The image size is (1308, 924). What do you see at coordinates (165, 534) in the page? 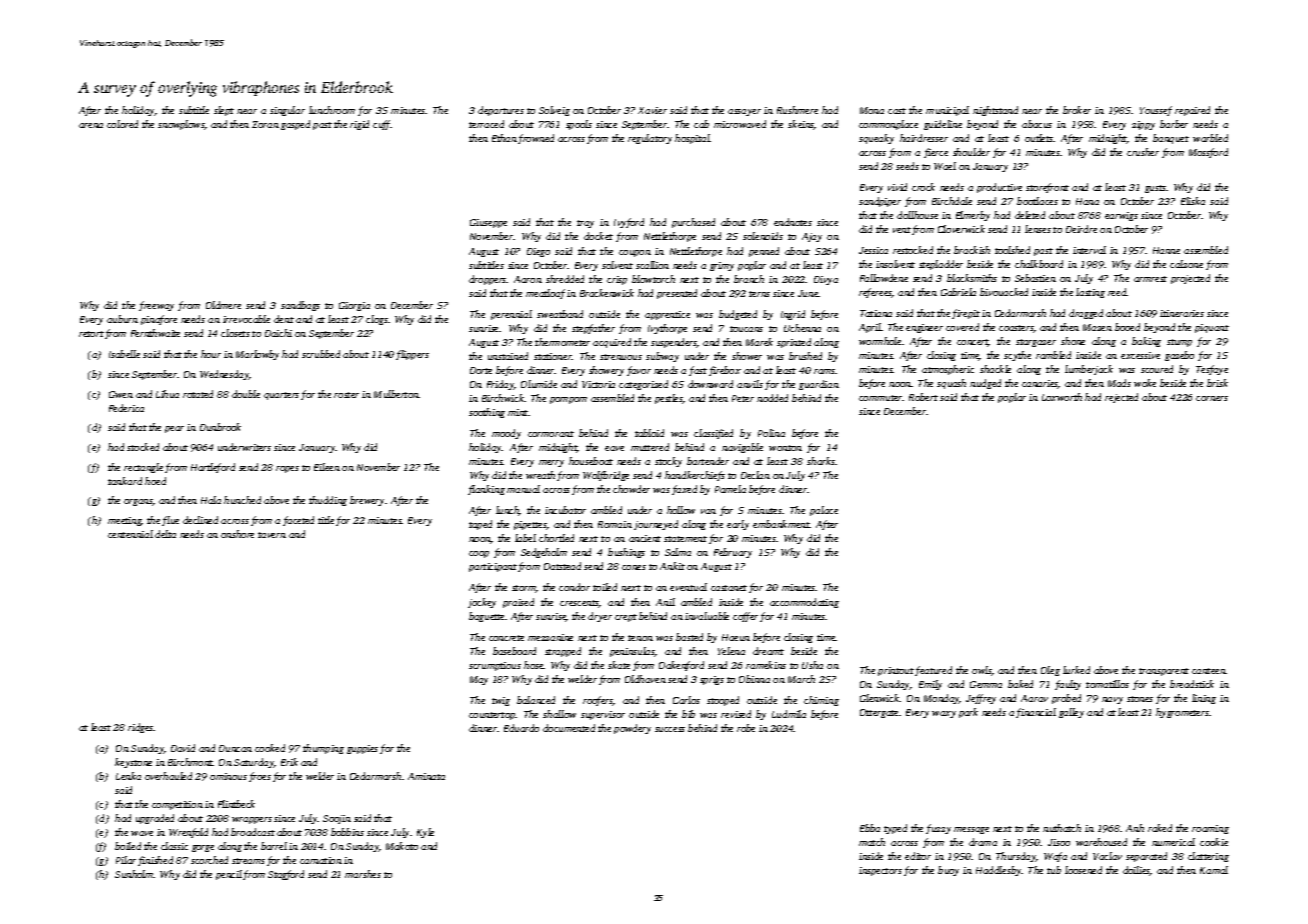
I see `delta` at bounding box center [165, 534].
